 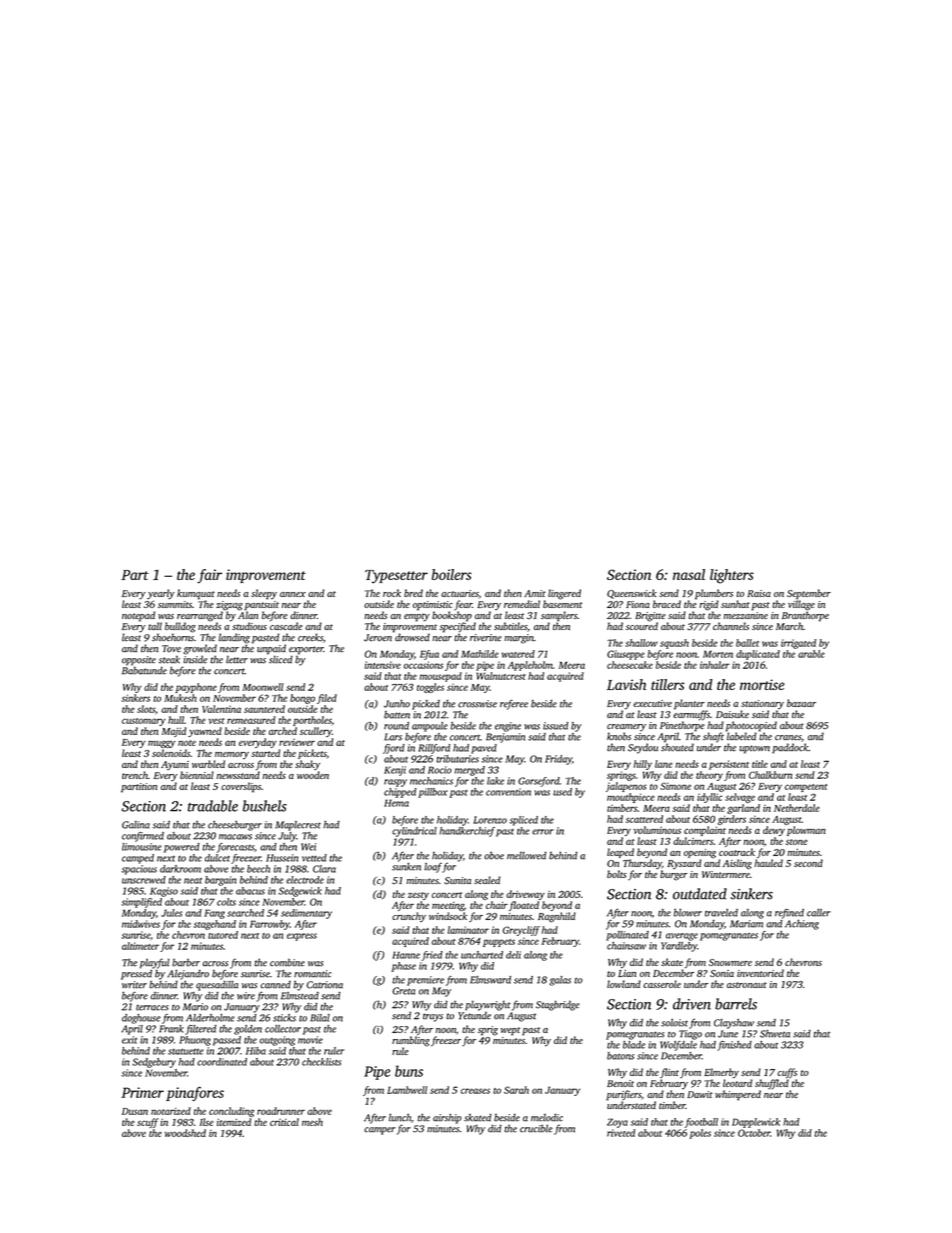 What do you see at coordinates (414, 832) in the screenshot?
I see `cylindrical` at bounding box center [414, 832].
